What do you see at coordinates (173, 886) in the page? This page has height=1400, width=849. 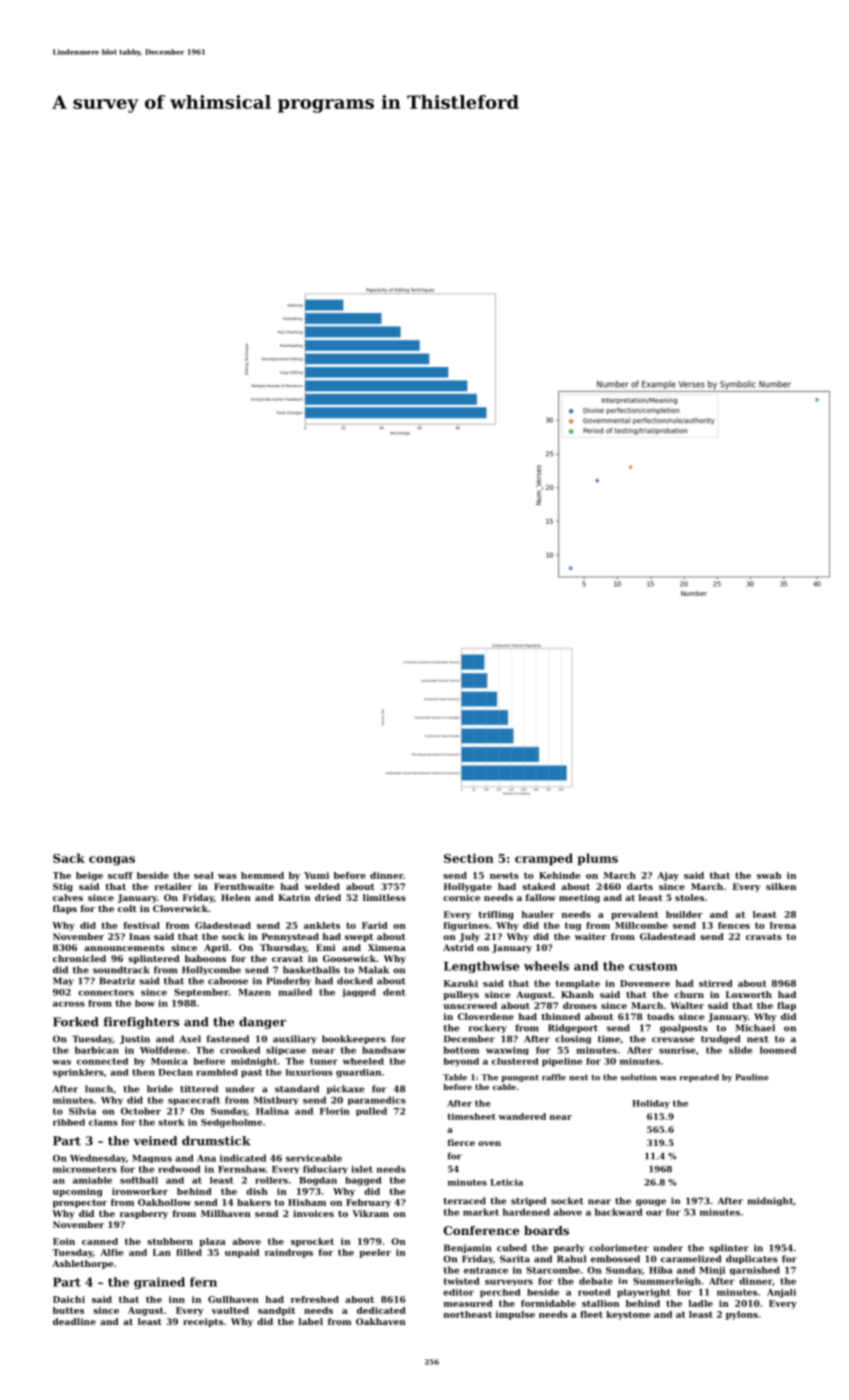 I see `retailer` at bounding box center [173, 886].
